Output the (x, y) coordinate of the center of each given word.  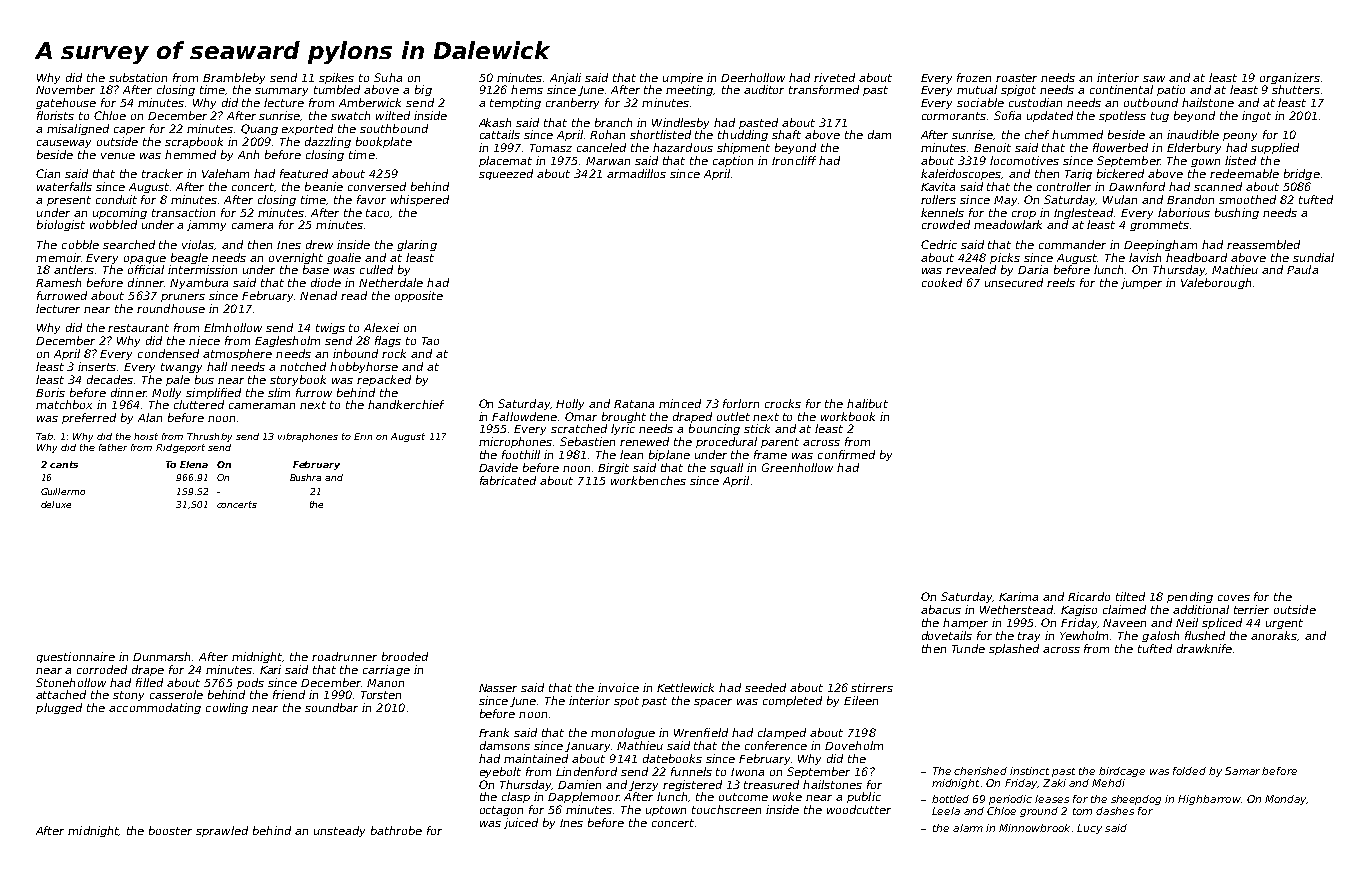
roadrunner (344, 656)
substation (138, 77)
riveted (834, 77)
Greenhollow (797, 467)
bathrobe (396, 830)
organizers (1290, 78)
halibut (867, 403)
